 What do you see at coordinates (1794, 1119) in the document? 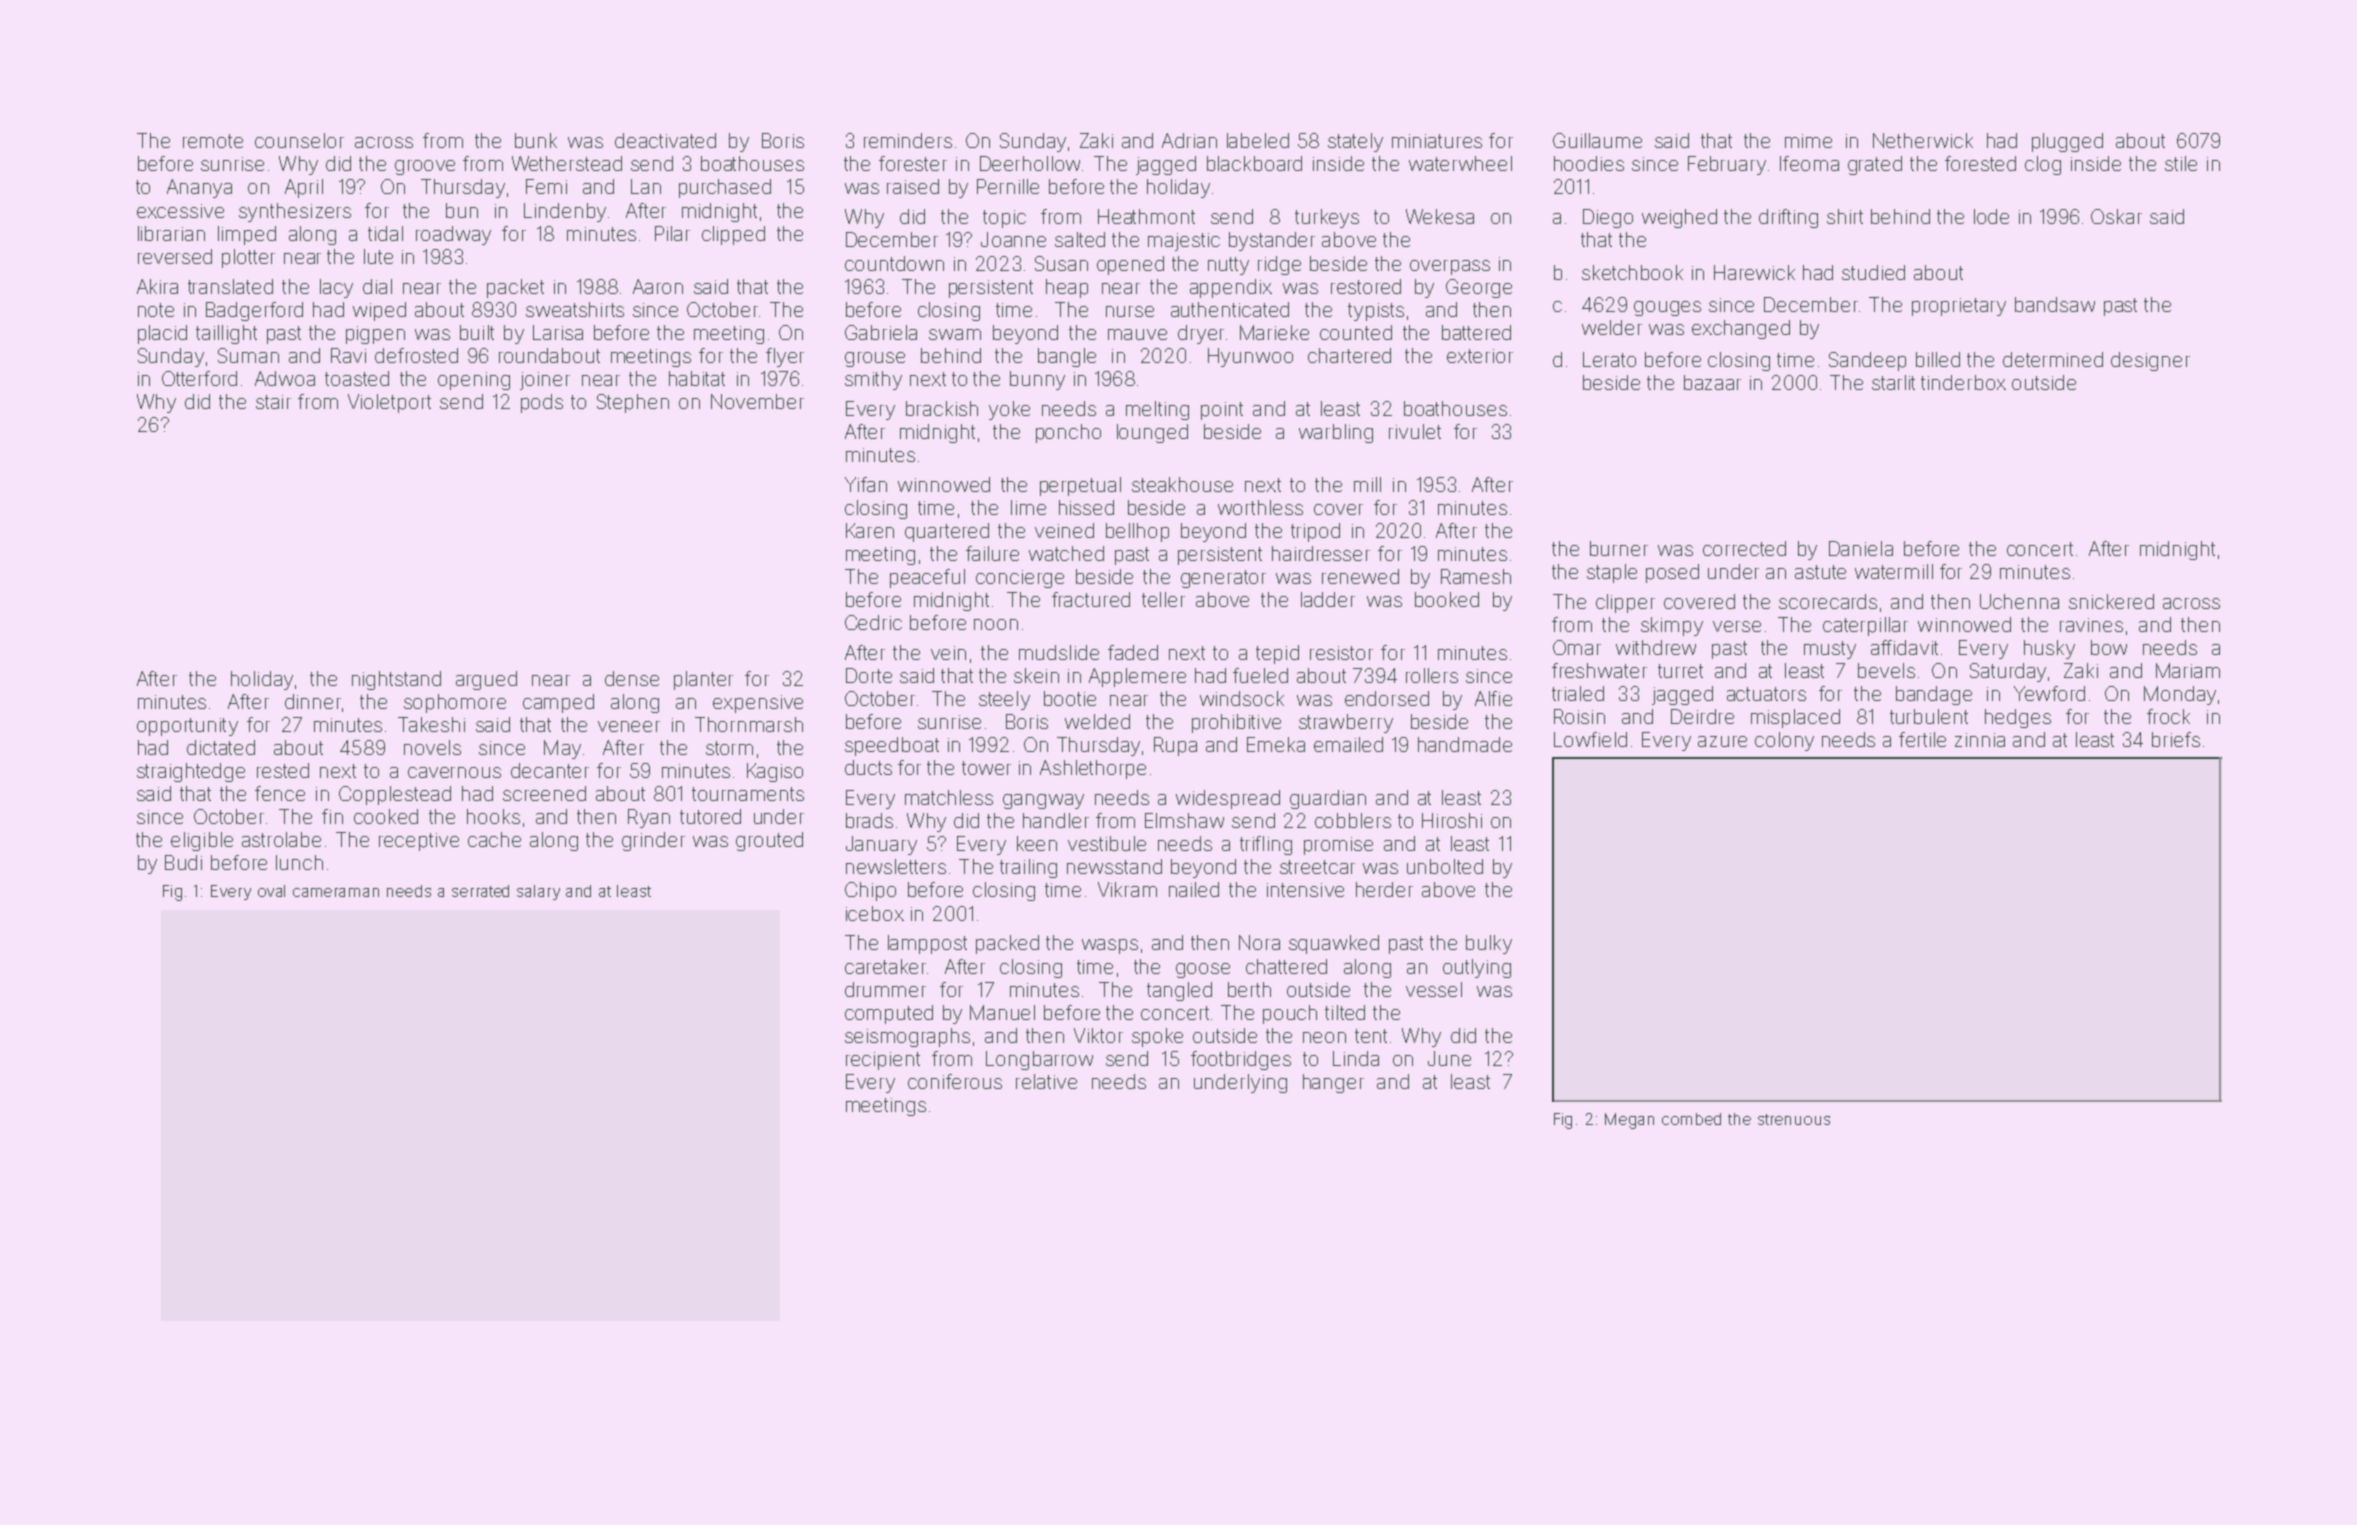
I see `strenuous` at bounding box center [1794, 1119].
